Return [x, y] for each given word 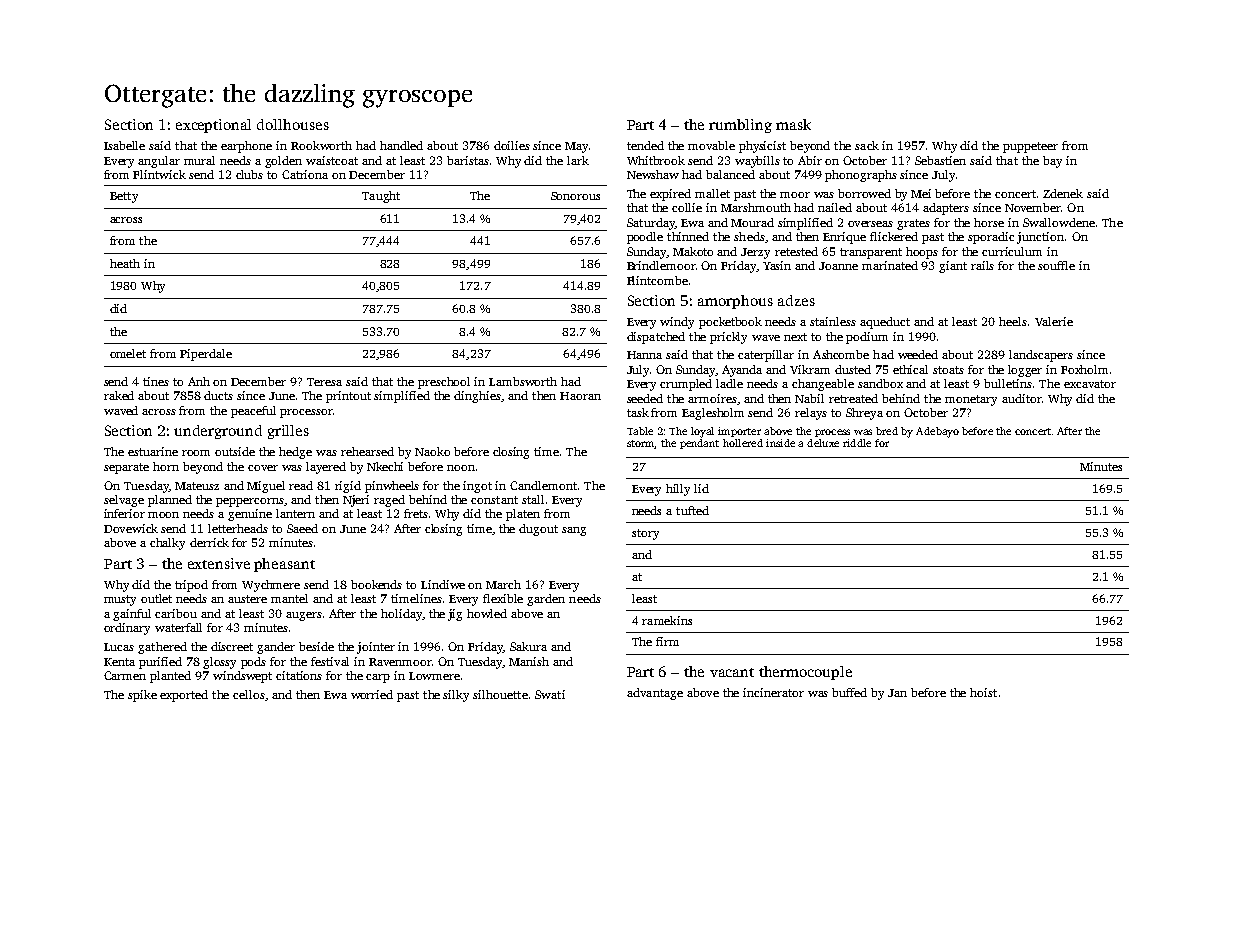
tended [645, 145]
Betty [124, 197]
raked [119, 395]
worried [372, 694]
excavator [1090, 384]
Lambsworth [523, 381]
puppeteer [1030, 147]
